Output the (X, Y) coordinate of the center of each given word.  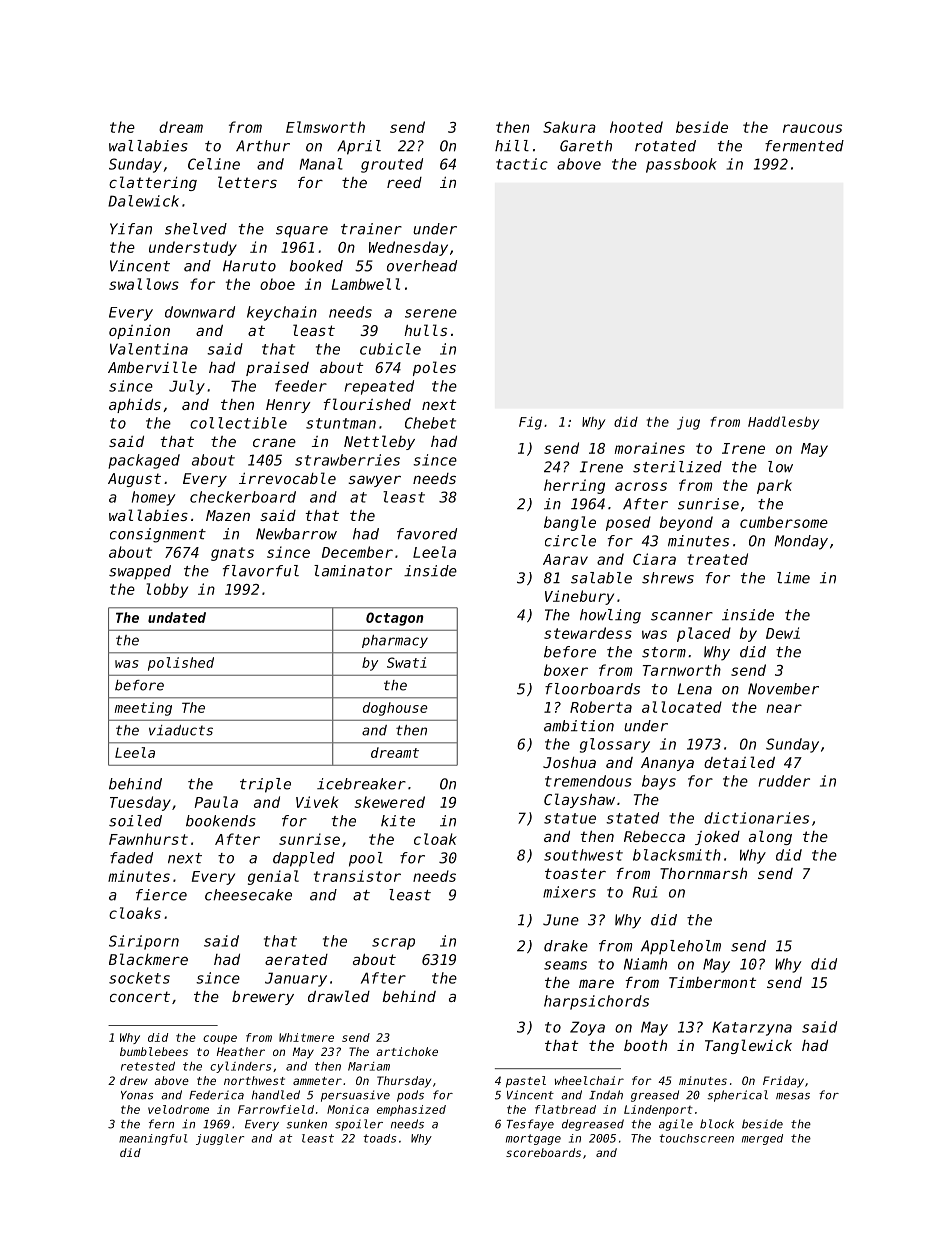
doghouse (395, 709)
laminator (353, 571)
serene (431, 313)
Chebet (430, 423)
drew (134, 1080)
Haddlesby (783, 423)
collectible (238, 423)
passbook (681, 165)
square (302, 232)
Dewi (783, 633)
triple (265, 785)
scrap (393, 944)
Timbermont (712, 982)
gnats (232, 554)
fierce (161, 895)
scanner (682, 616)
